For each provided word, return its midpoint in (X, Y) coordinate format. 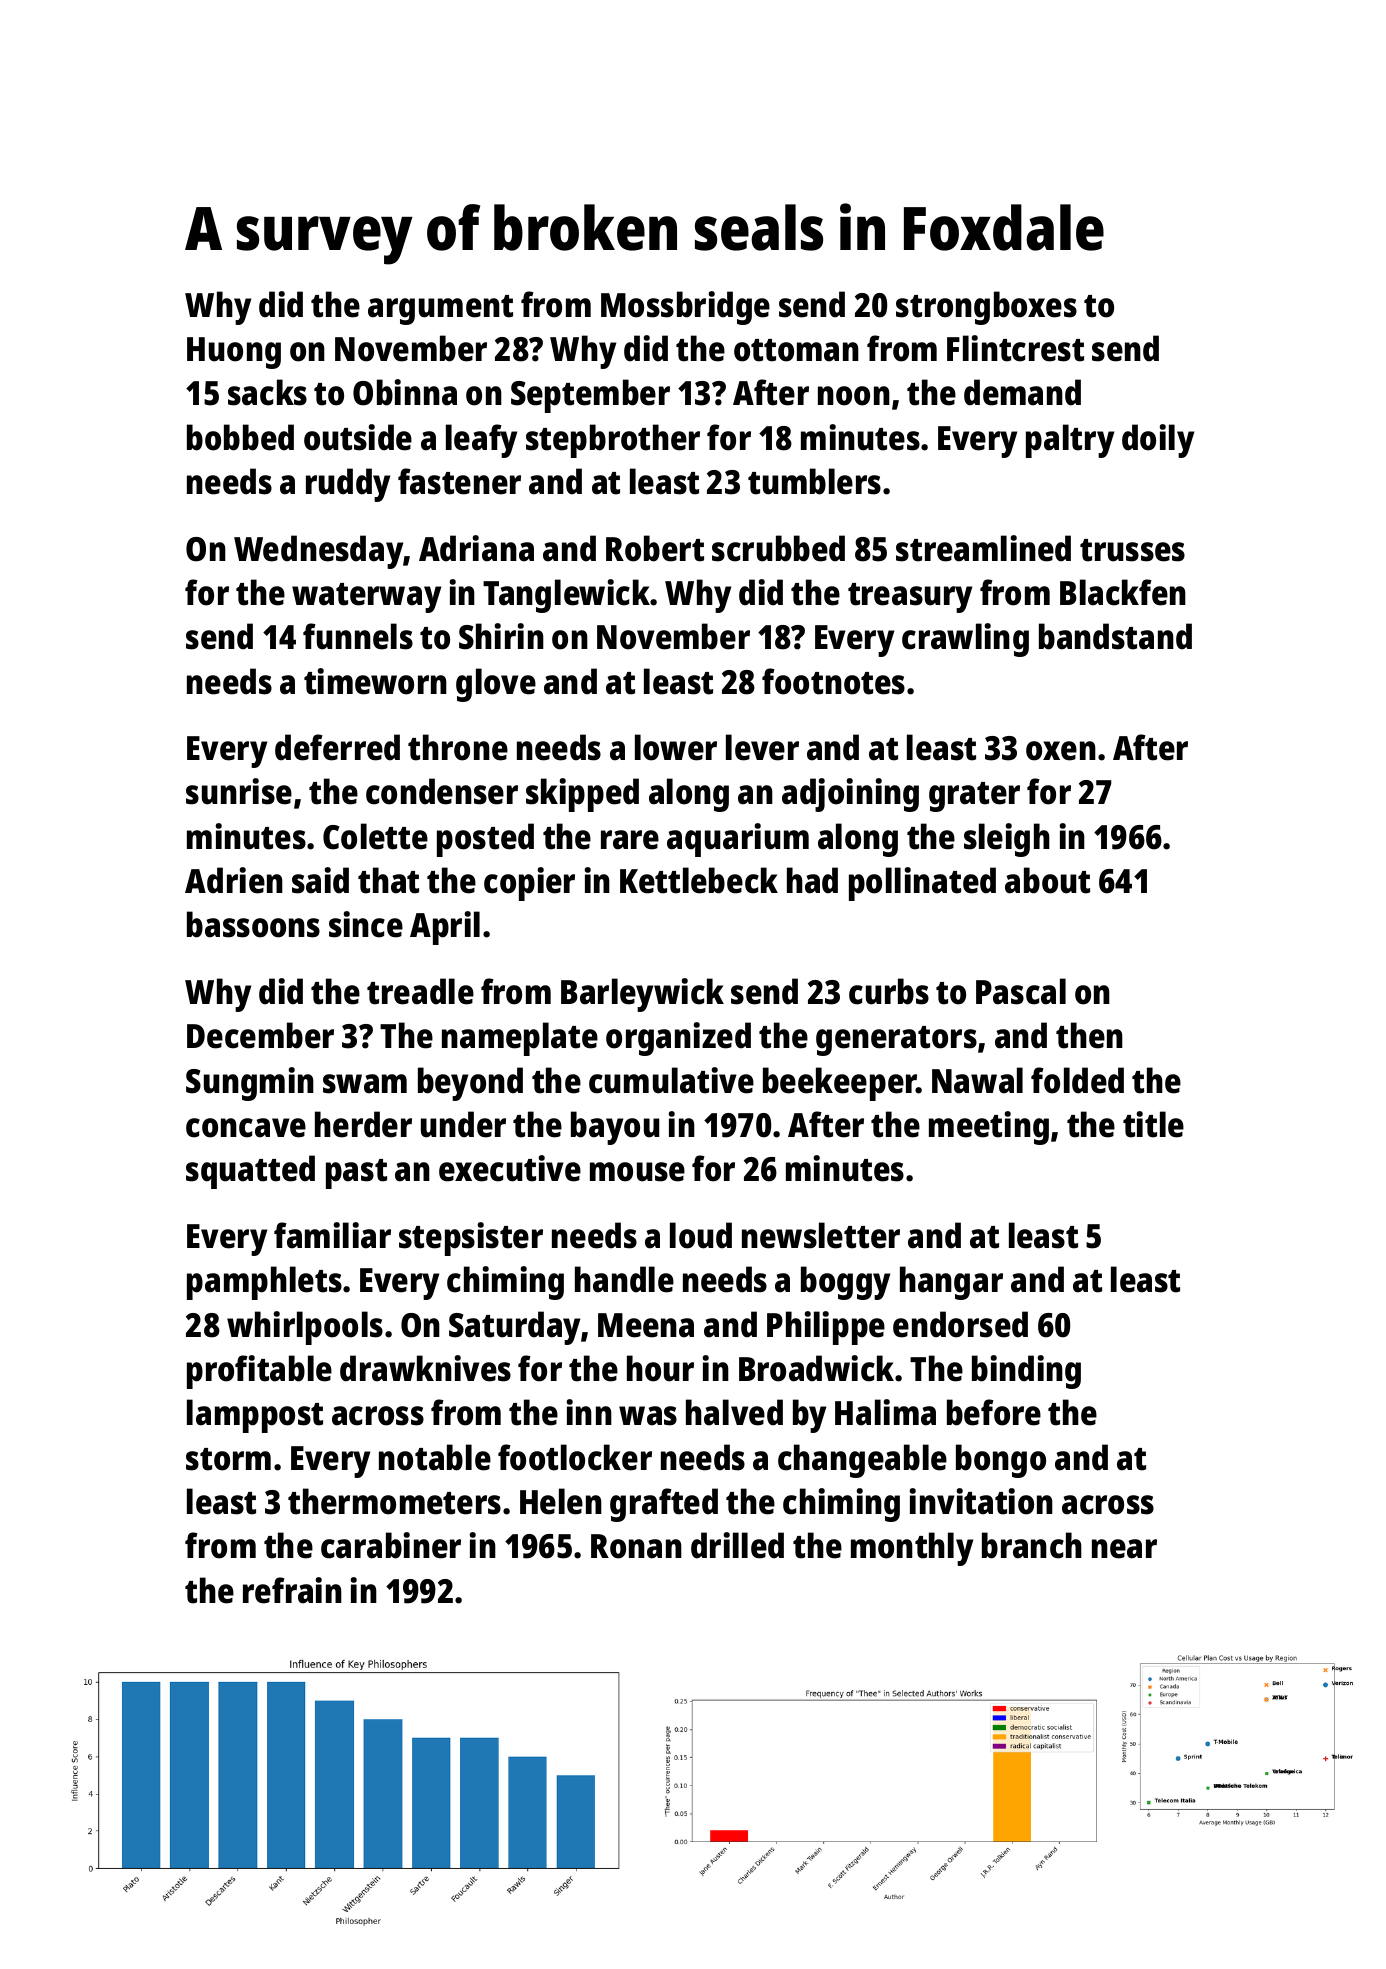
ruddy (348, 485)
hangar (951, 1283)
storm (228, 1459)
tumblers (814, 481)
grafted (664, 1505)
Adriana (476, 548)
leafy (481, 441)
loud (701, 1235)
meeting (989, 1128)
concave (246, 1128)
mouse (637, 1172)
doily (1158, 441)
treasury (910, 598)
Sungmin (250, 1084)
